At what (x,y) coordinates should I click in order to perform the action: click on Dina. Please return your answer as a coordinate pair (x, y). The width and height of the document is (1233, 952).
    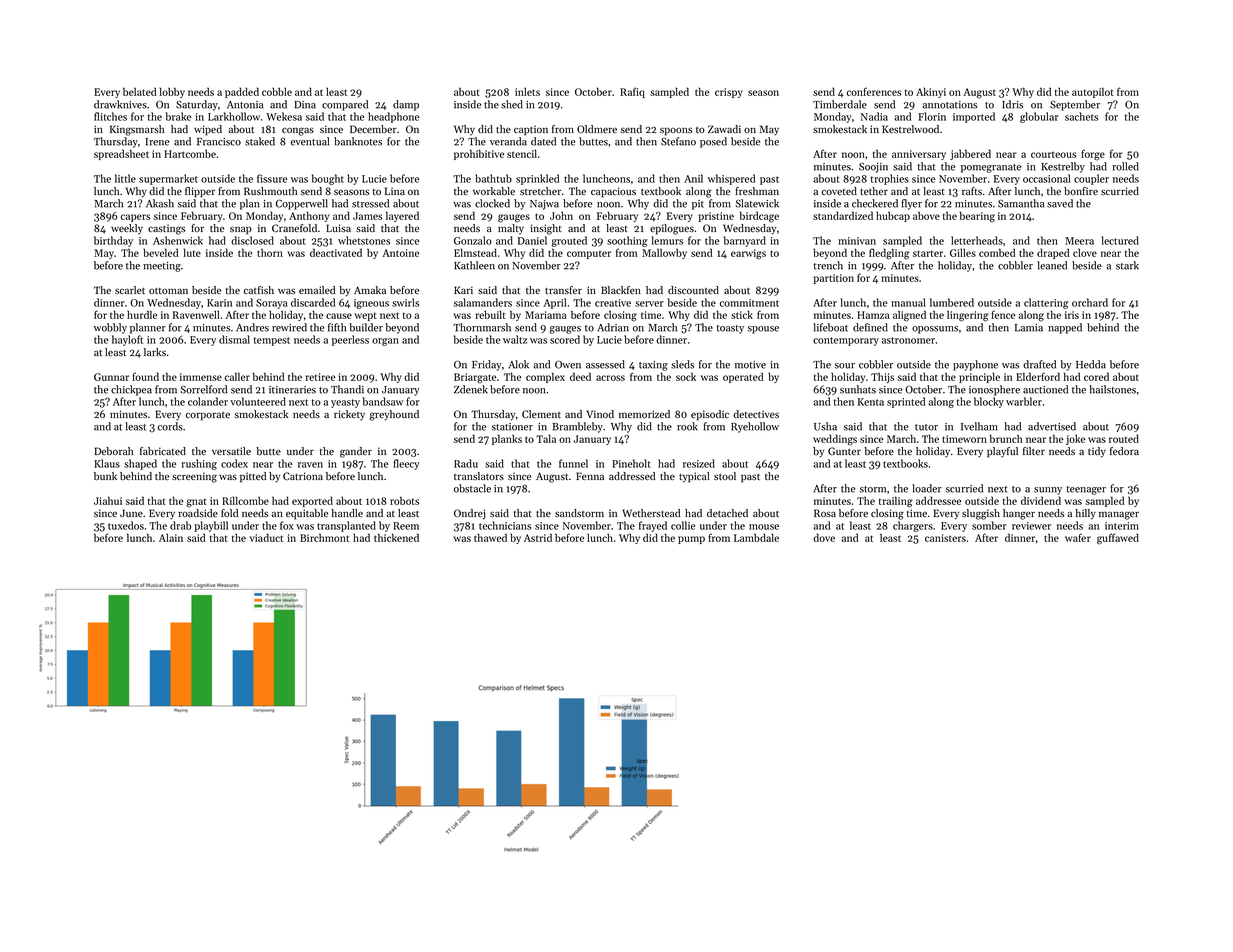
    Looking at the image, I should click on (305, 105).
